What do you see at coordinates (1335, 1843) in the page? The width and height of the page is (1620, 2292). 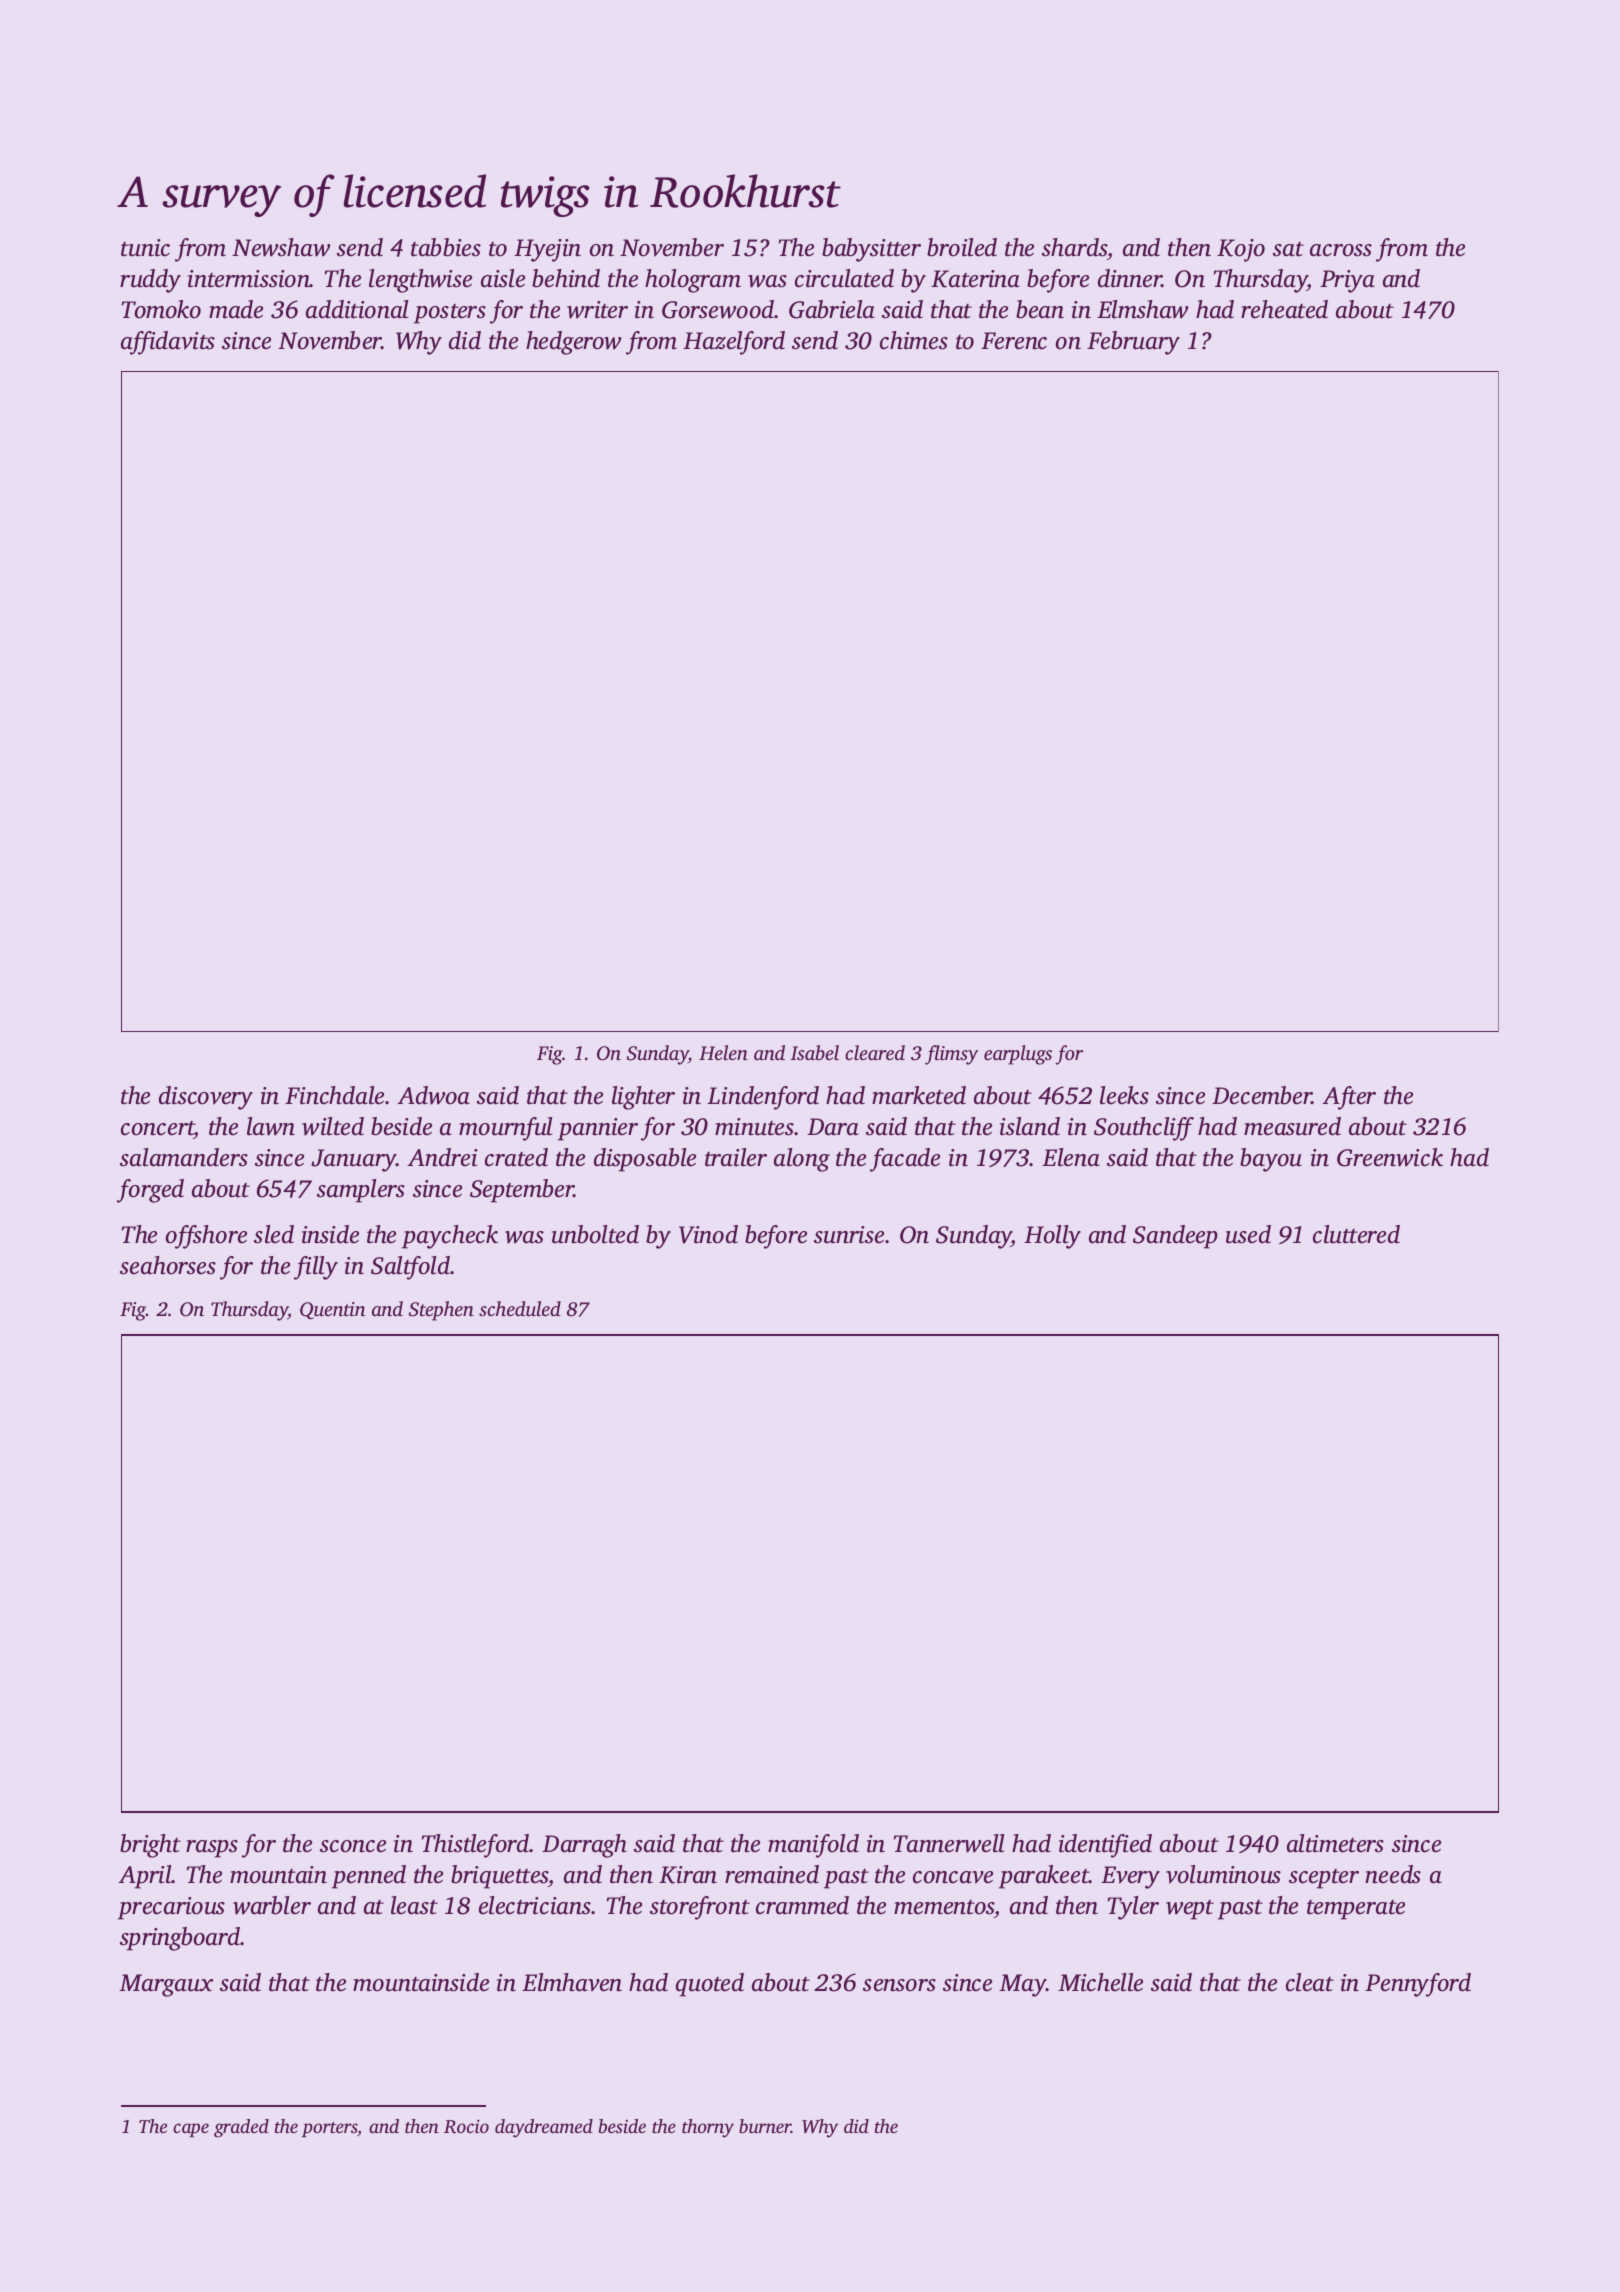 I see `altimeters` at bounding box center [1335, 1843].
